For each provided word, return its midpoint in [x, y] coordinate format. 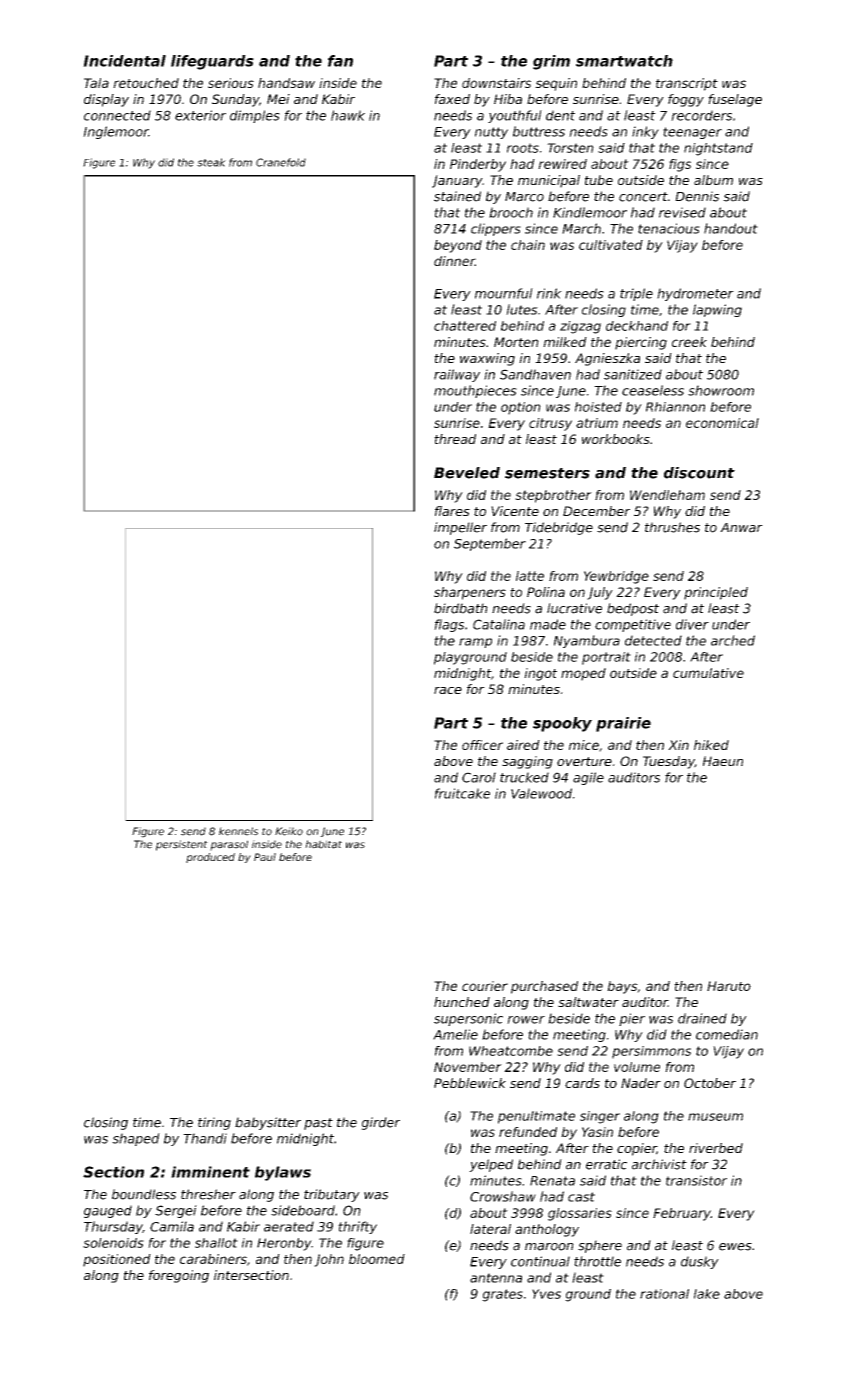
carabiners [213, 1259]
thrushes [672, 527]
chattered [465, 326]
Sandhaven [535, 374]
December [596, 511]
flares [452, 511]
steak [211, 162]
